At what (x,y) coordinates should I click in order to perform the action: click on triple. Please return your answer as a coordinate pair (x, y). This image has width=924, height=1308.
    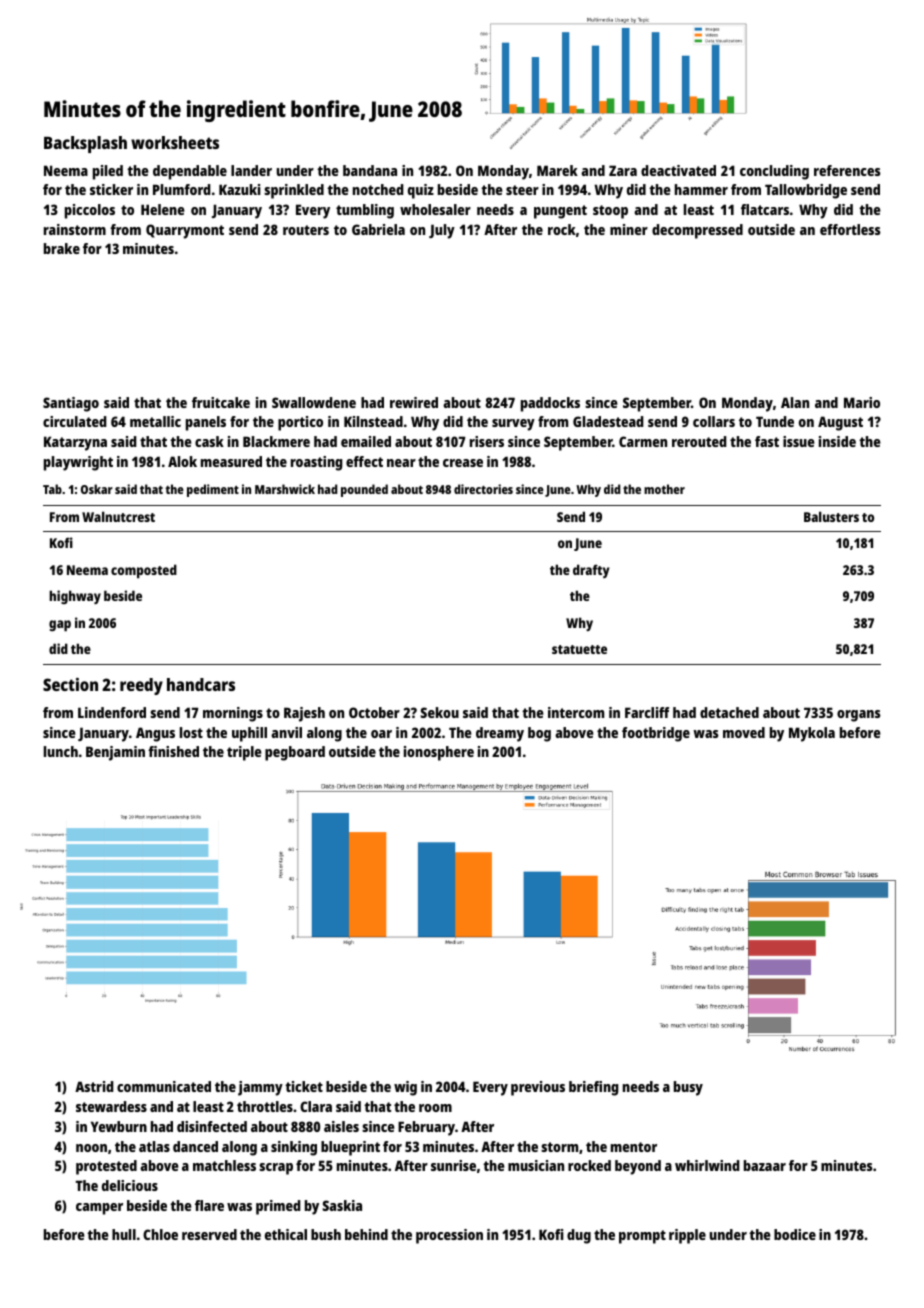
    Looking at the image, I should click on (244, 753).
